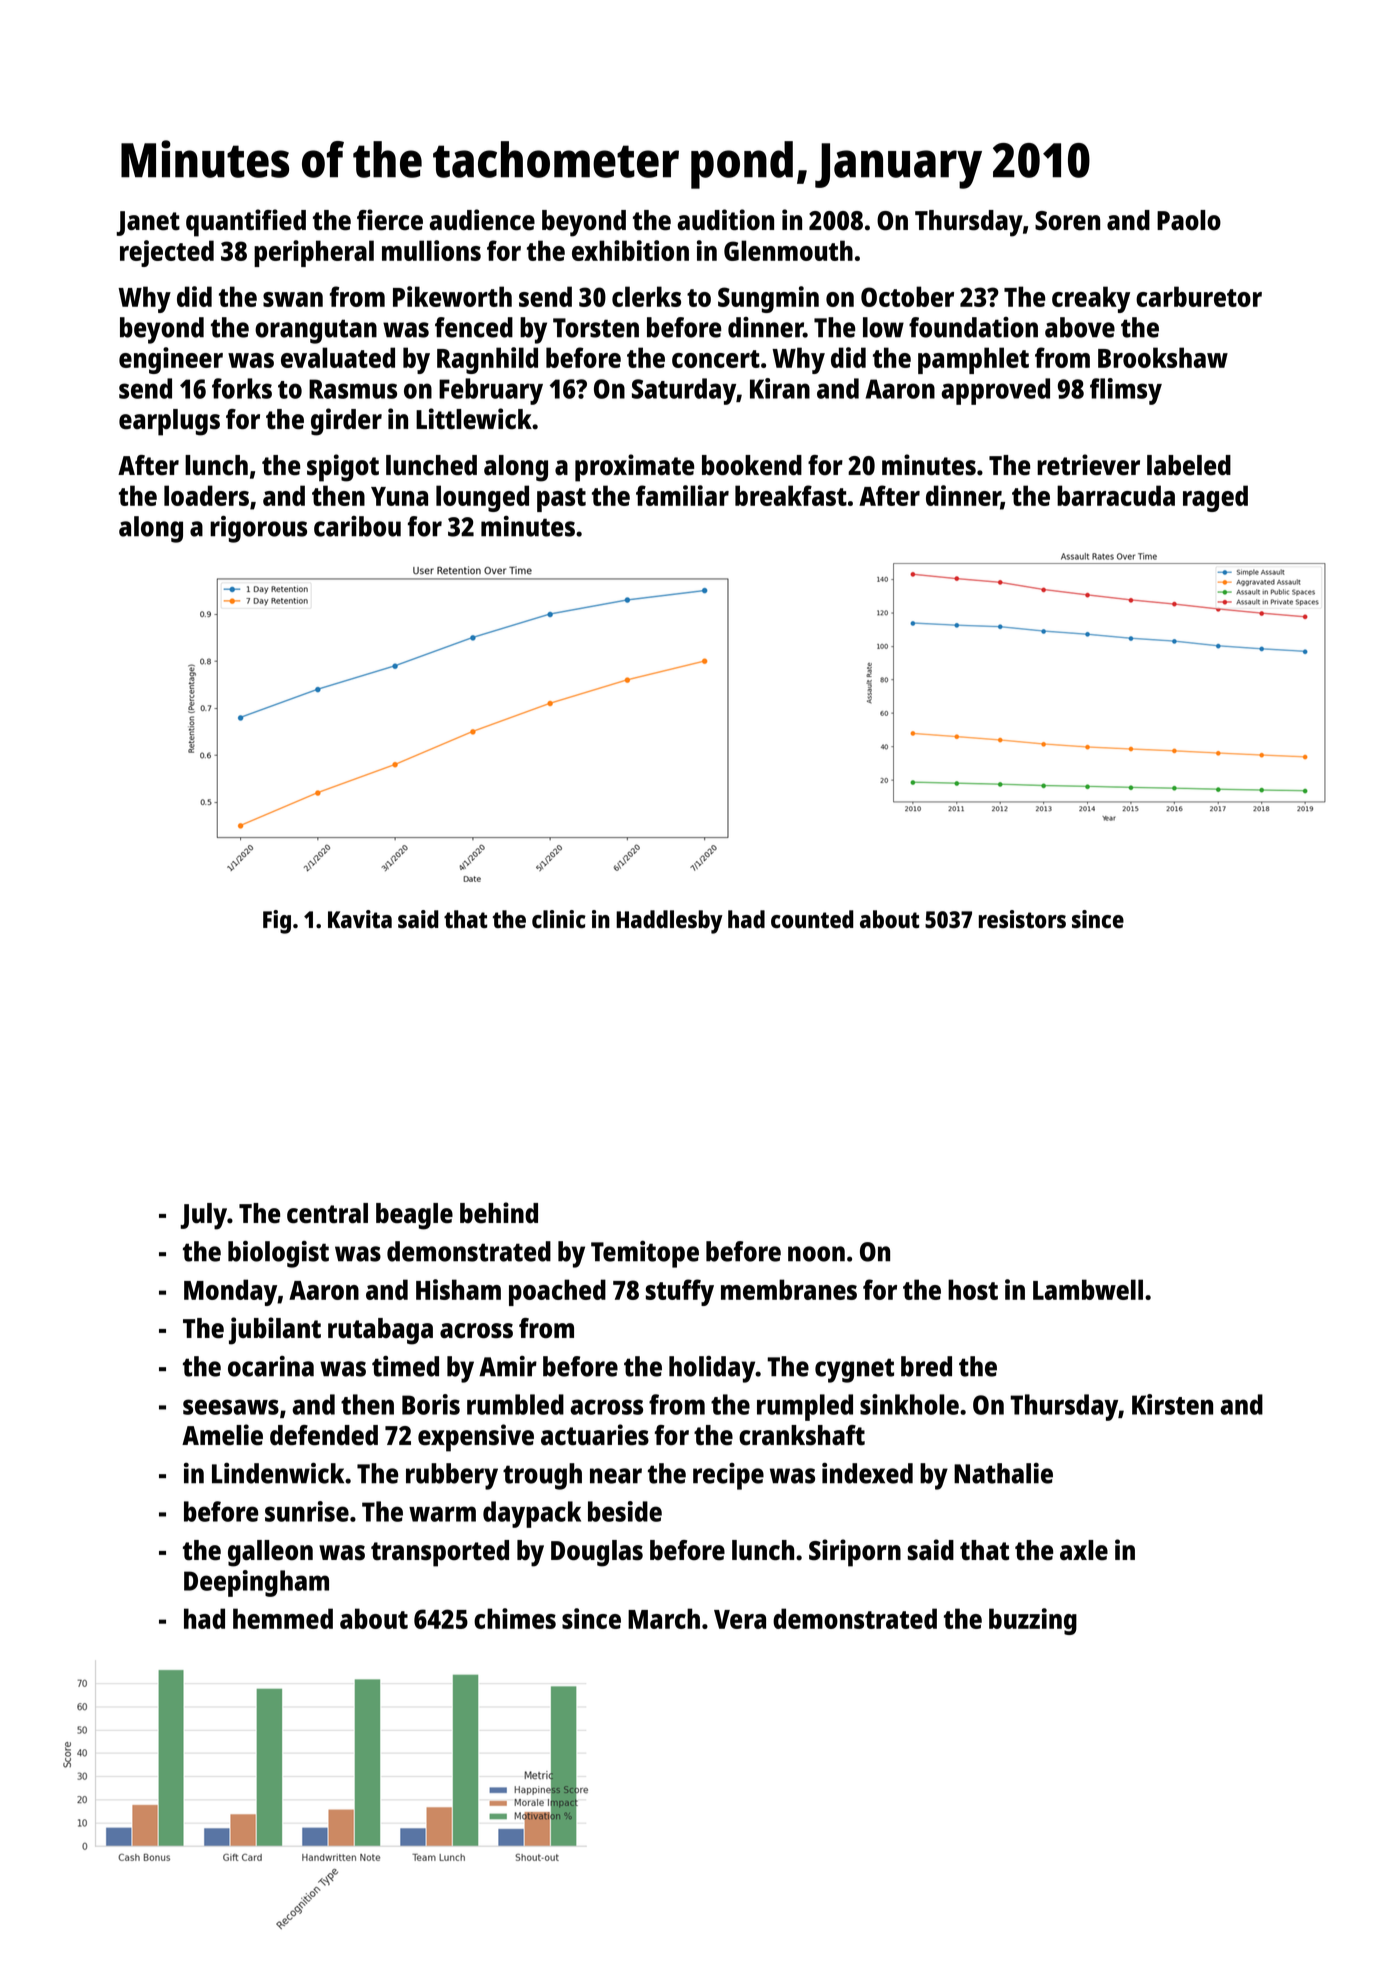  Describe the element at coordinates (812, 919) in the screenshot. I see `counted` at that location.
